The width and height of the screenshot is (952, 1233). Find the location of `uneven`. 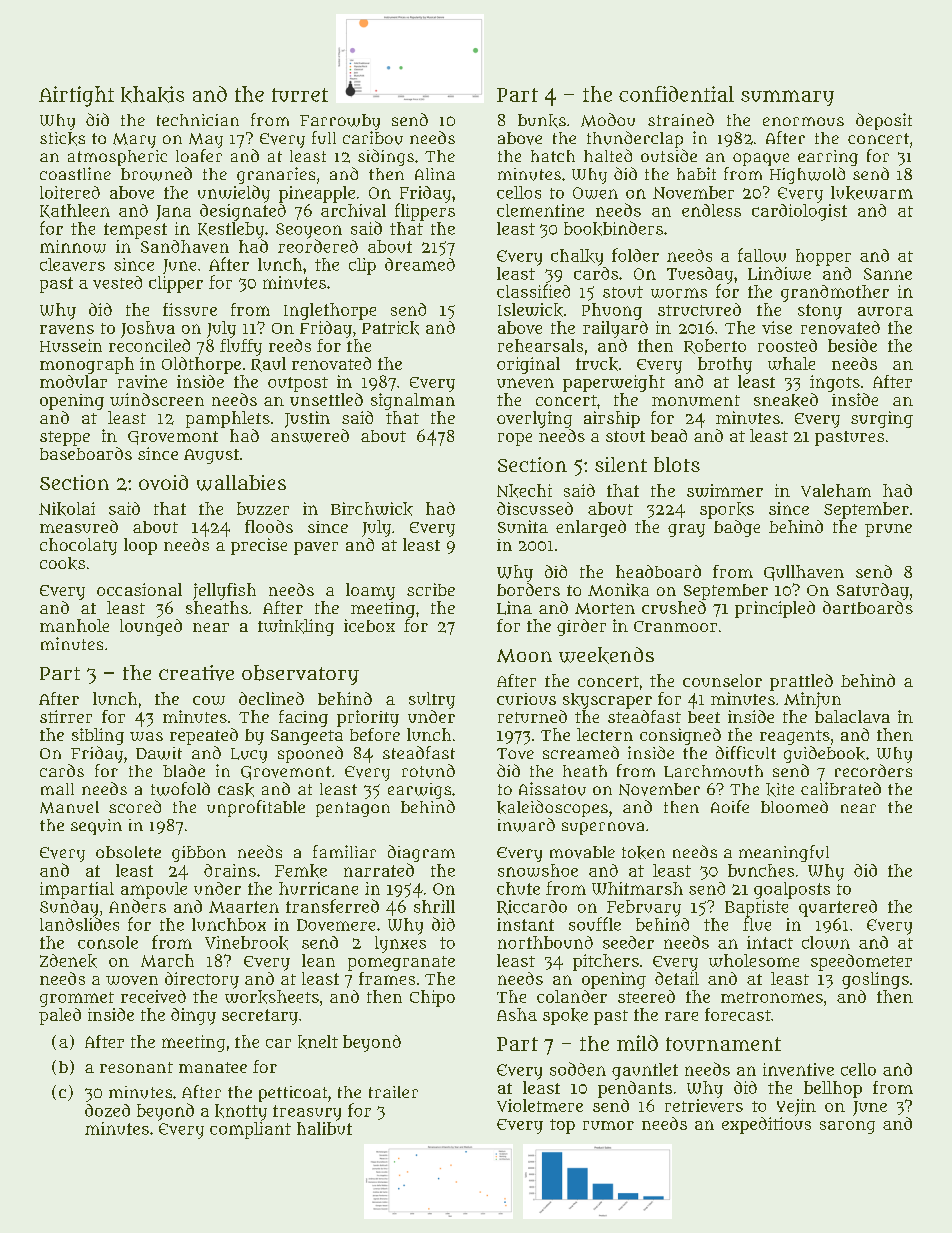

uneven is located at coordinates (525, 383).
